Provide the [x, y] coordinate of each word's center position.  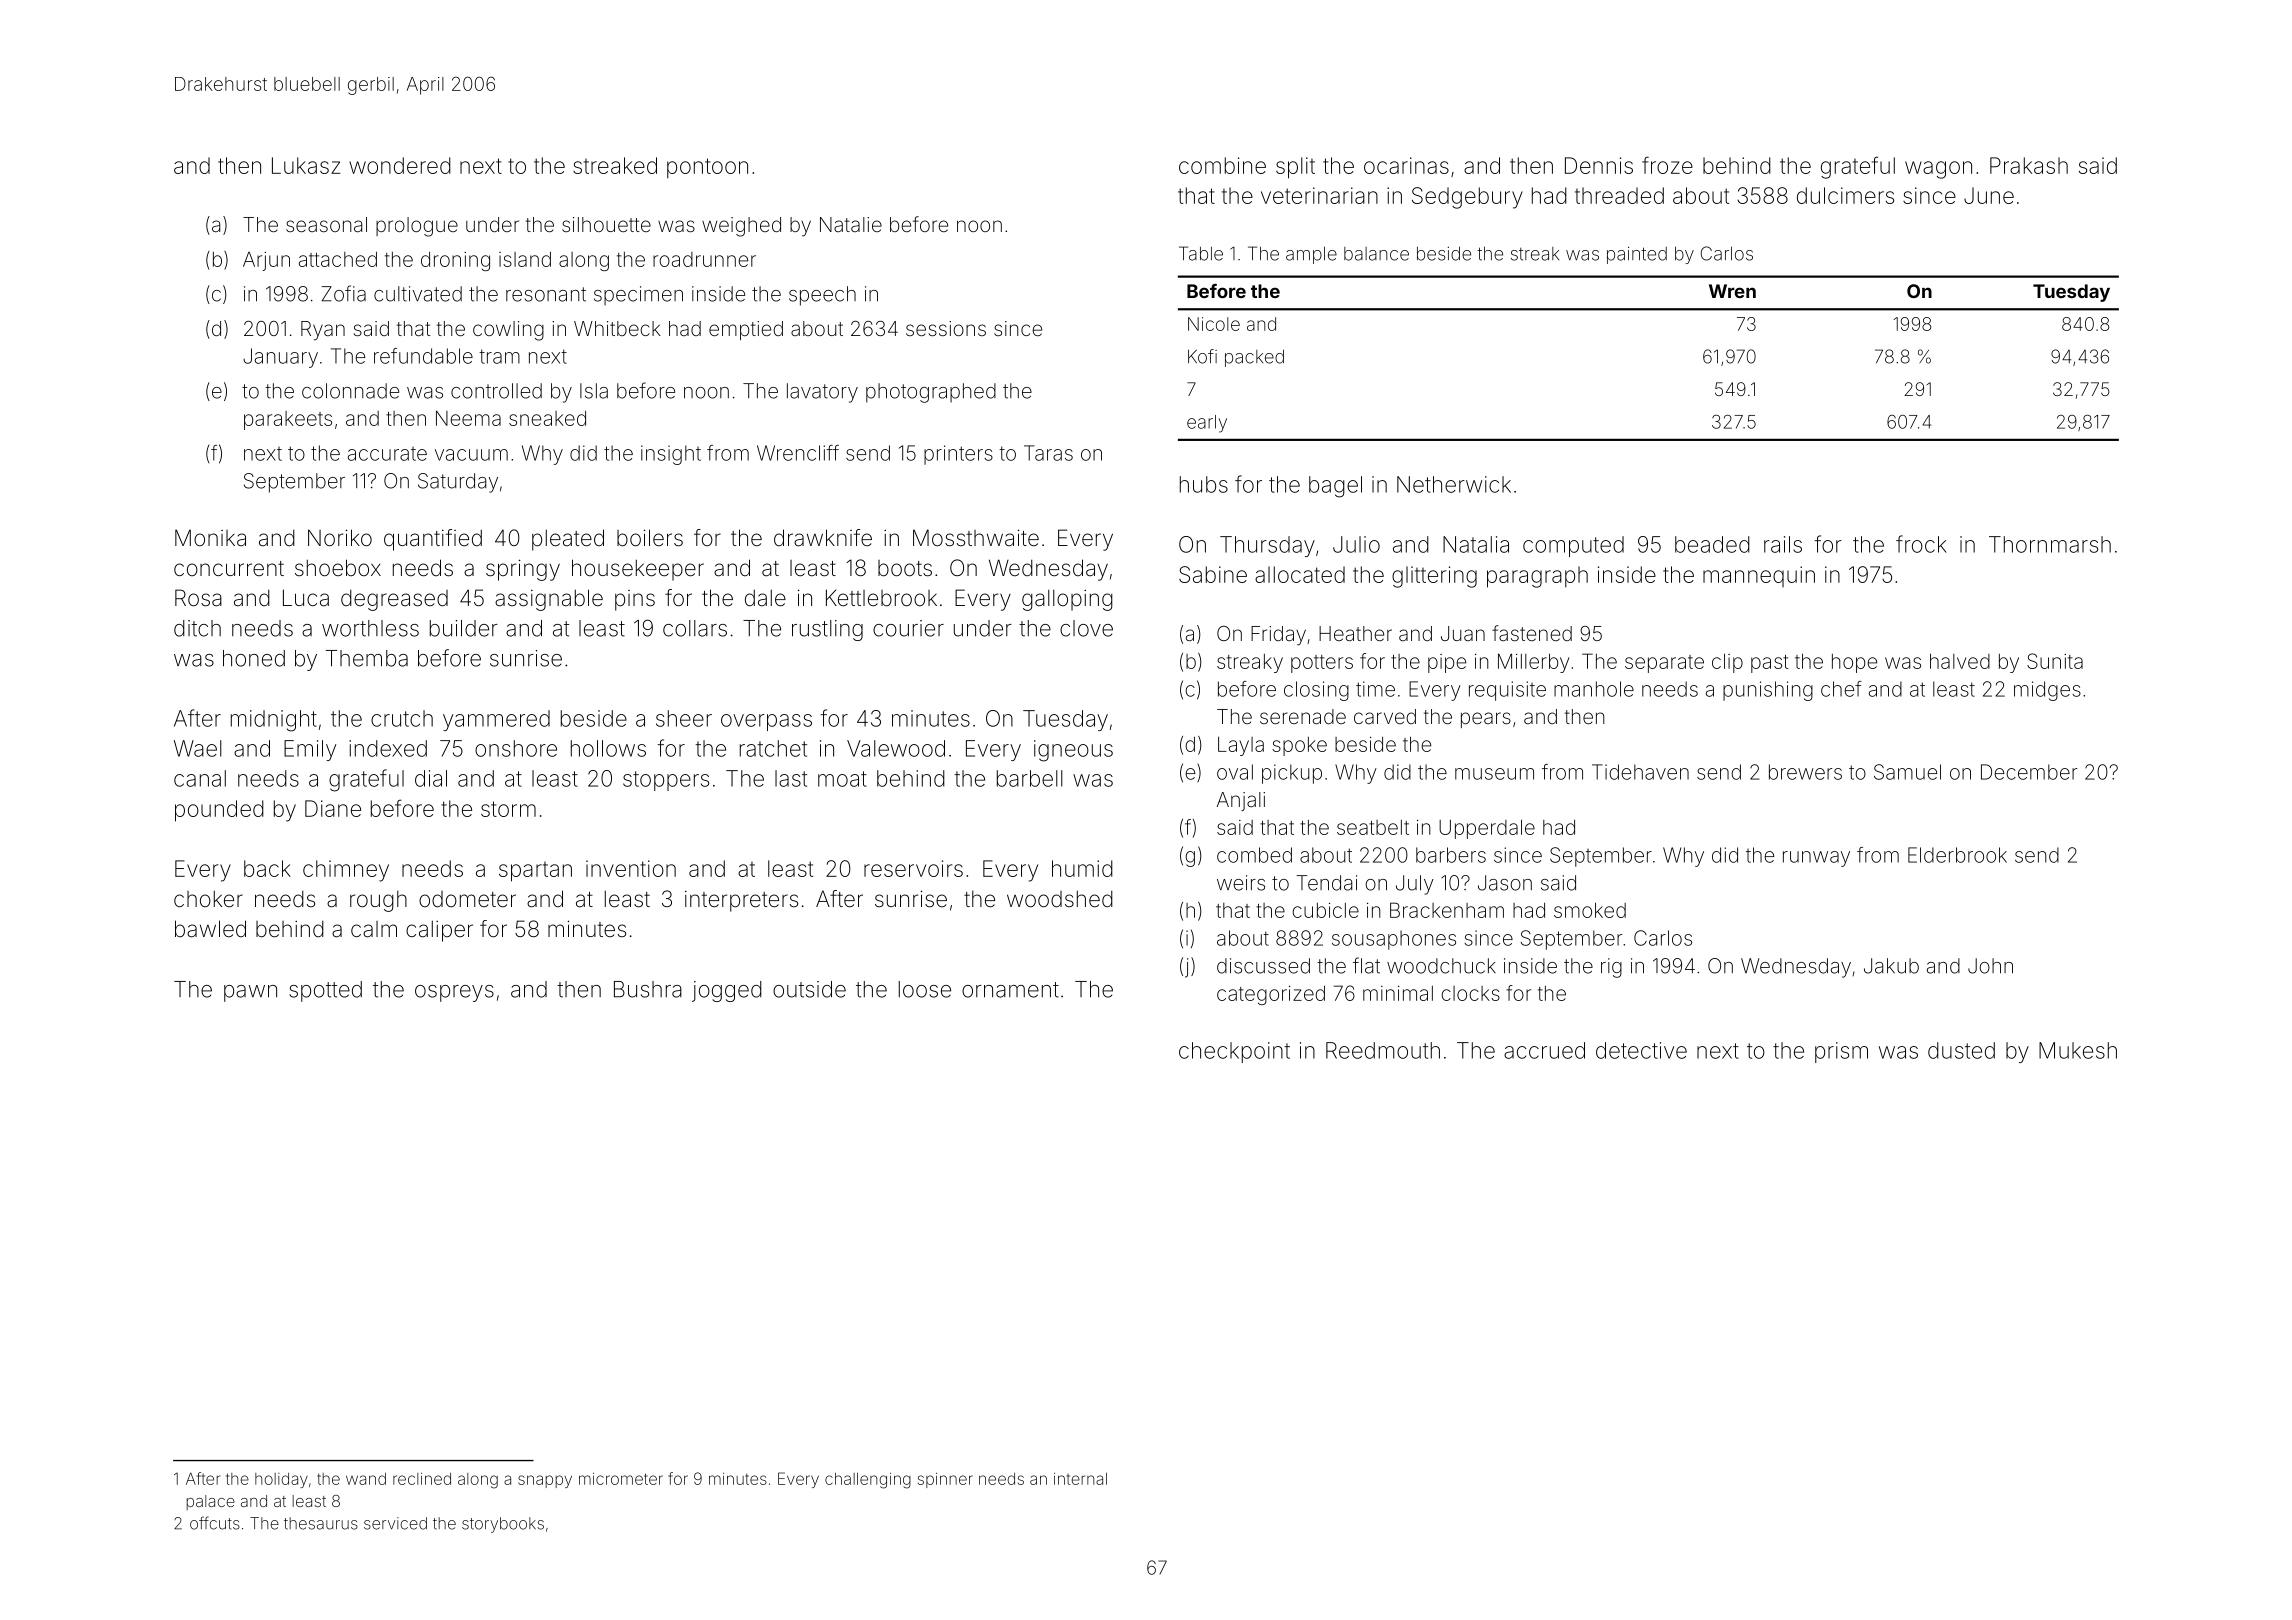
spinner [945, 1480]
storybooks [503, 1525]
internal [1080, 1479]
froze [1667, 165]
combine [1222, 165]
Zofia [344, 293]
